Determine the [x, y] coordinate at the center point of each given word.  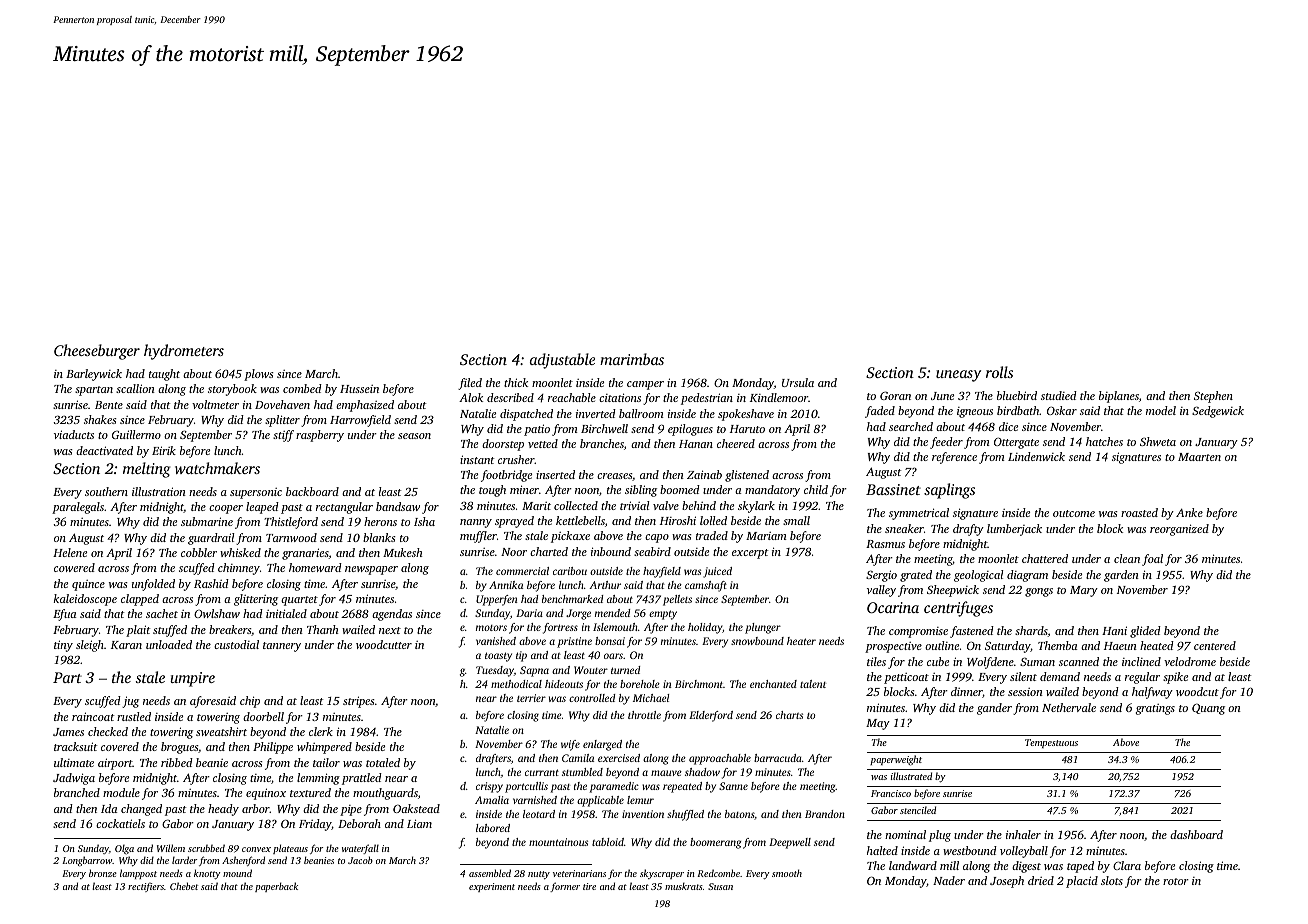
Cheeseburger [97, 352]
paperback [276, 887]
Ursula [798, 382]
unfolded [153, 585]
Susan [720, 886]
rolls [999, 372]
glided [1145, 632]
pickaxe [570, 537]
